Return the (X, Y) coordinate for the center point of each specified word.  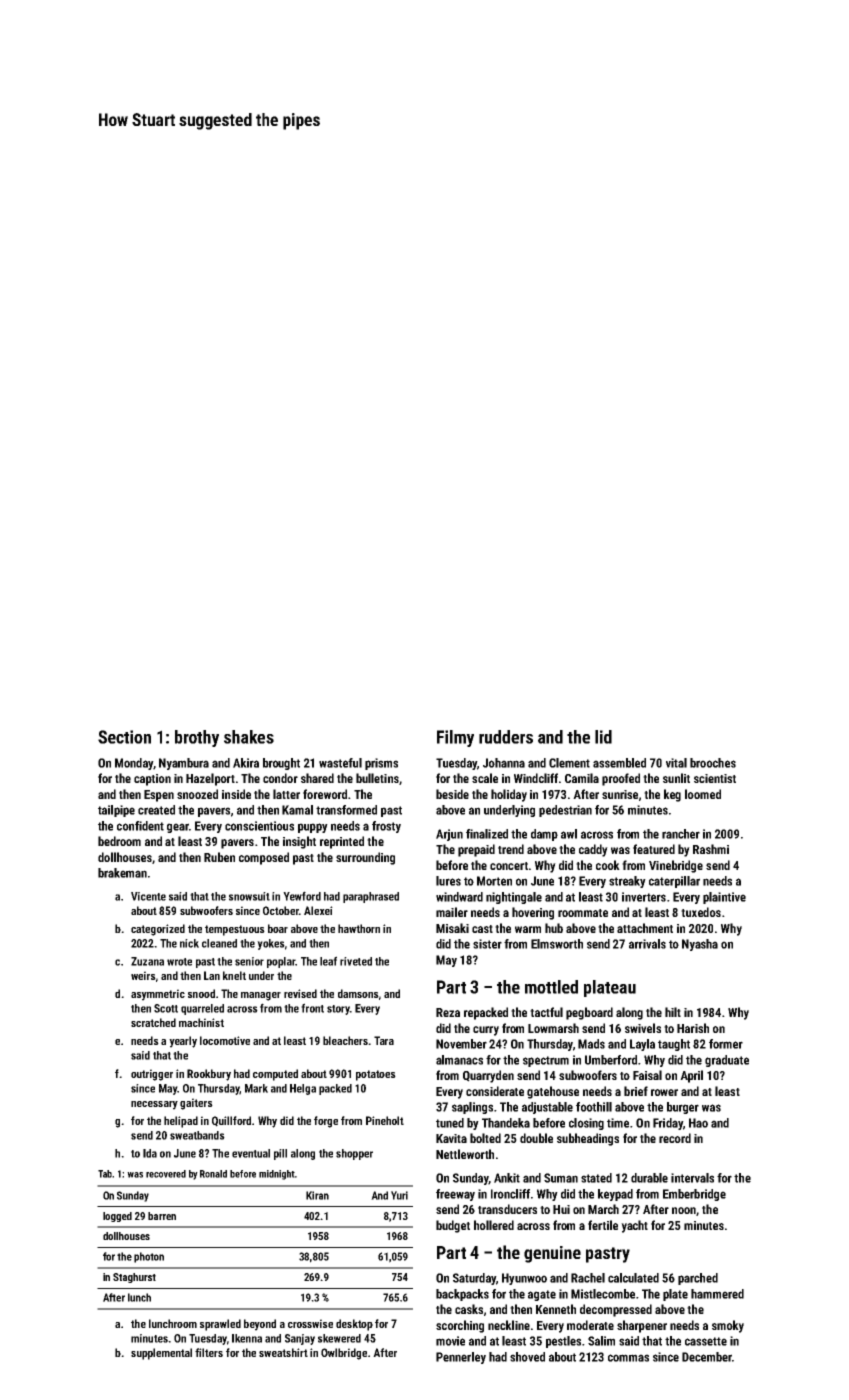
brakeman (122, 873)
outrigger (152, 1075)
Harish (693, 1028)
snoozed (197, 794)
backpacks (462, 1295)
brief (636, 1091)
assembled (619, 763)
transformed (346, 810)
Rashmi (711, 849)
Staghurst (134, 1278)
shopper (354, 1154)
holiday (509, 795)
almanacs (459, 1060)
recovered (166, 1174)
